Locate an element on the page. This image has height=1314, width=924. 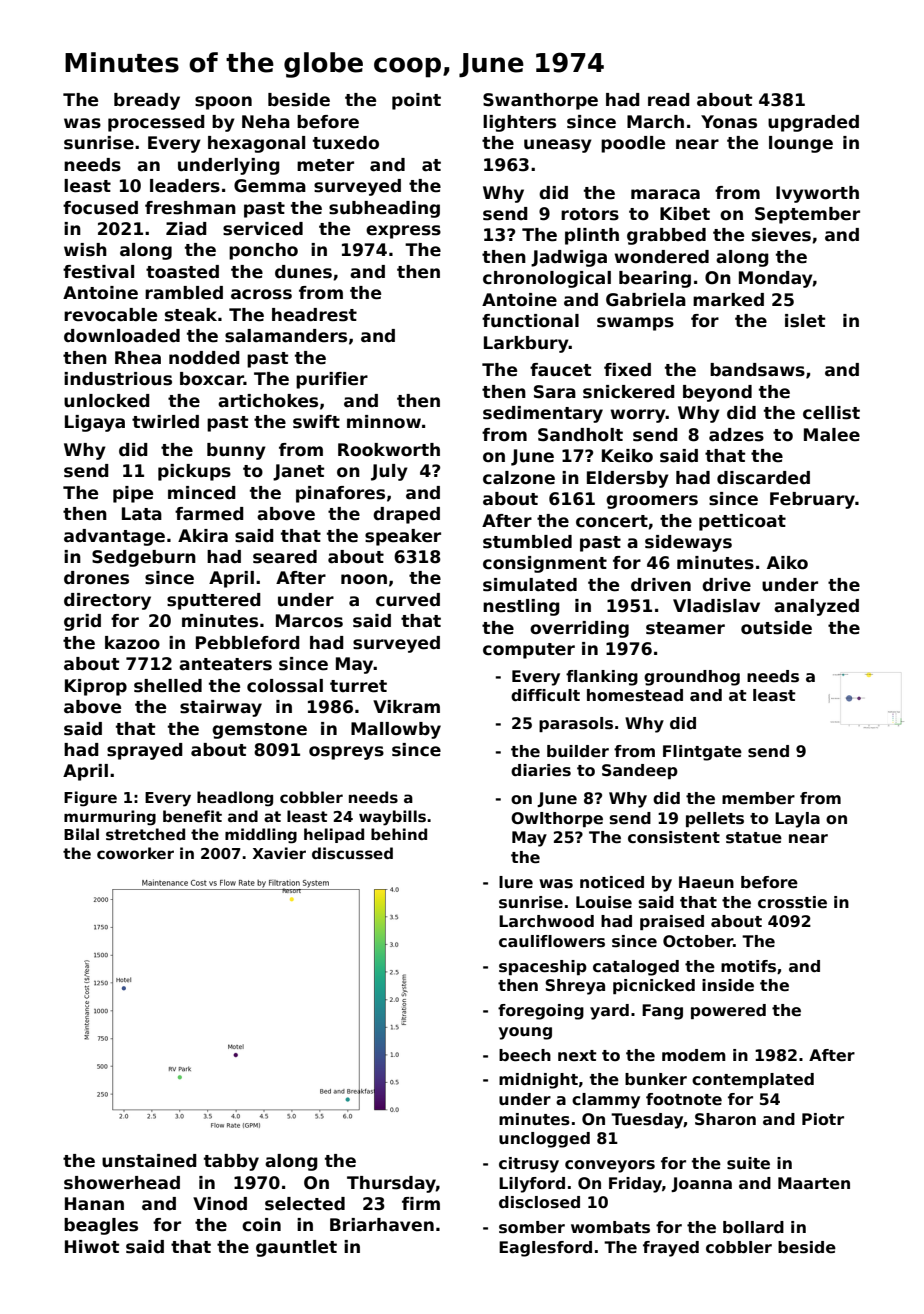
drones is located at coordinates (96, 578).
